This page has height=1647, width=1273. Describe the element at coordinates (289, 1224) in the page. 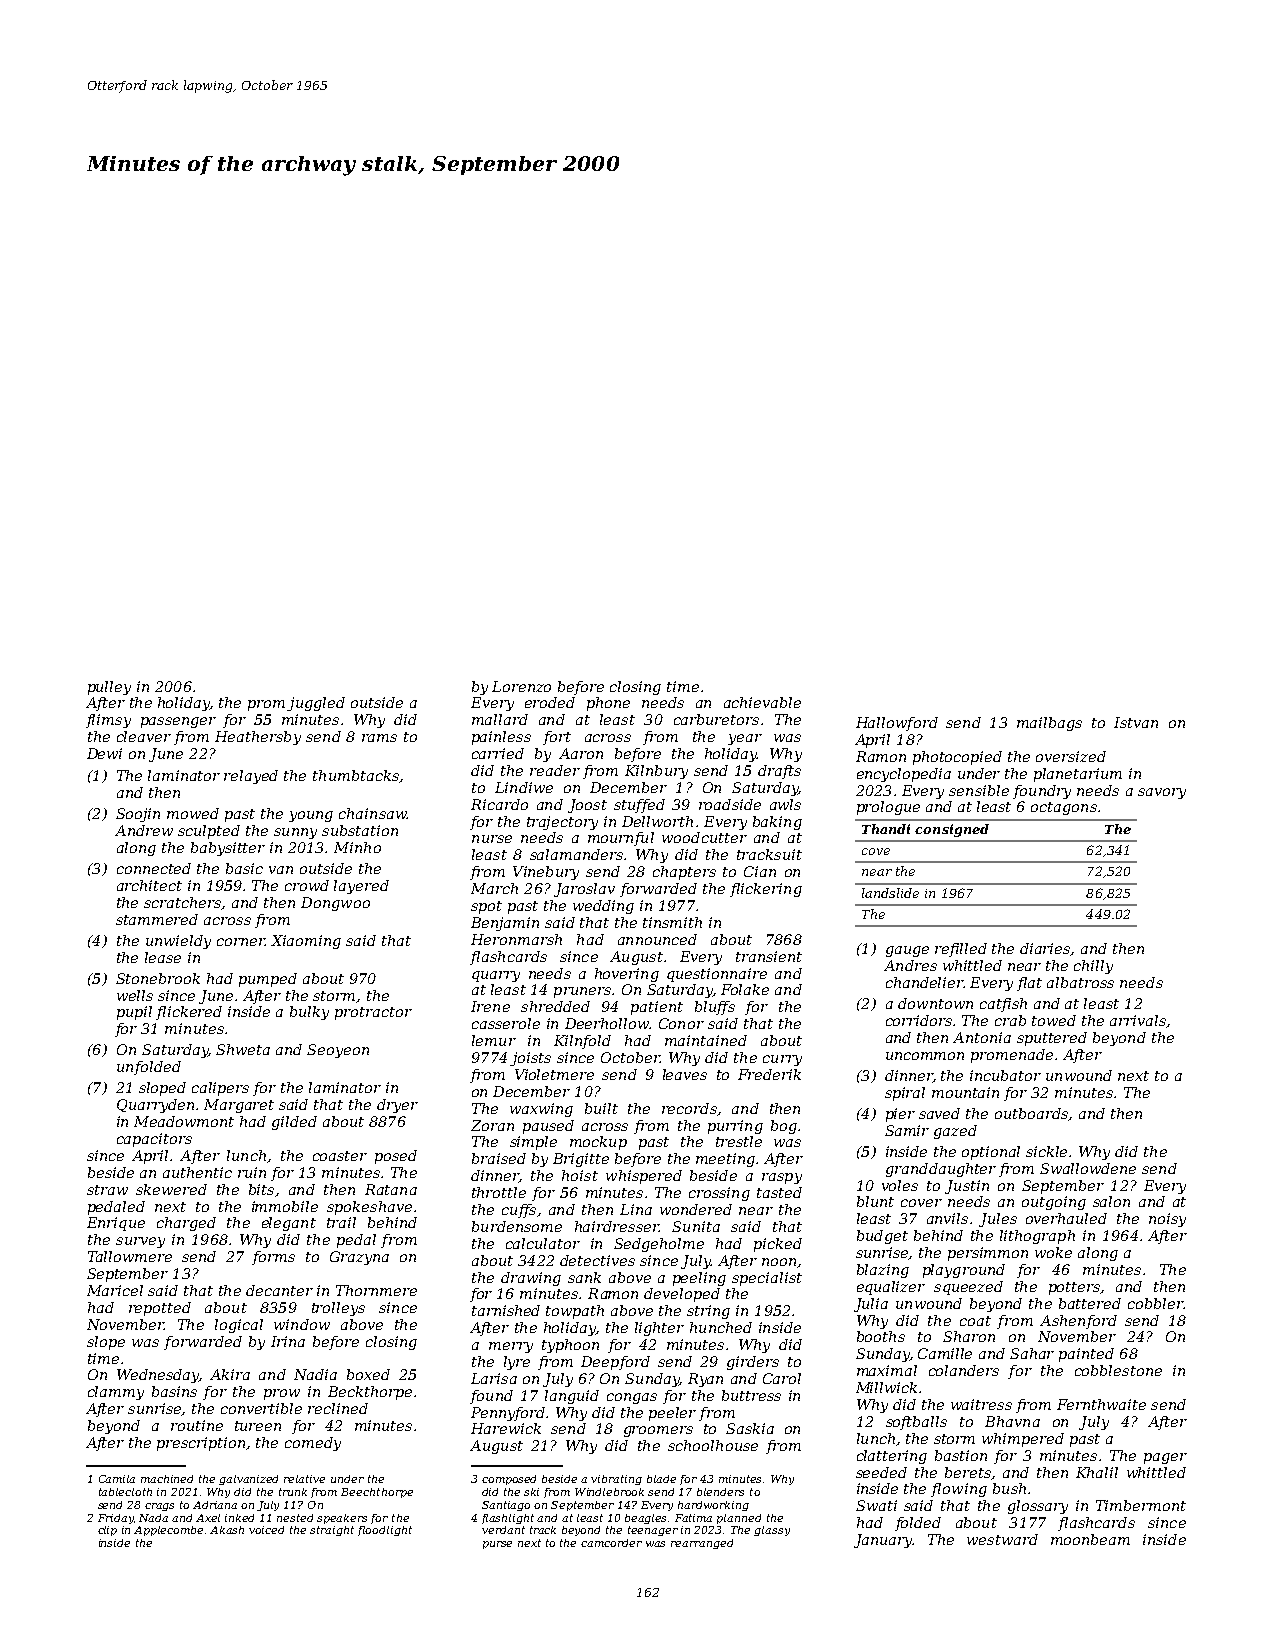

I see `elegant` at that location.
